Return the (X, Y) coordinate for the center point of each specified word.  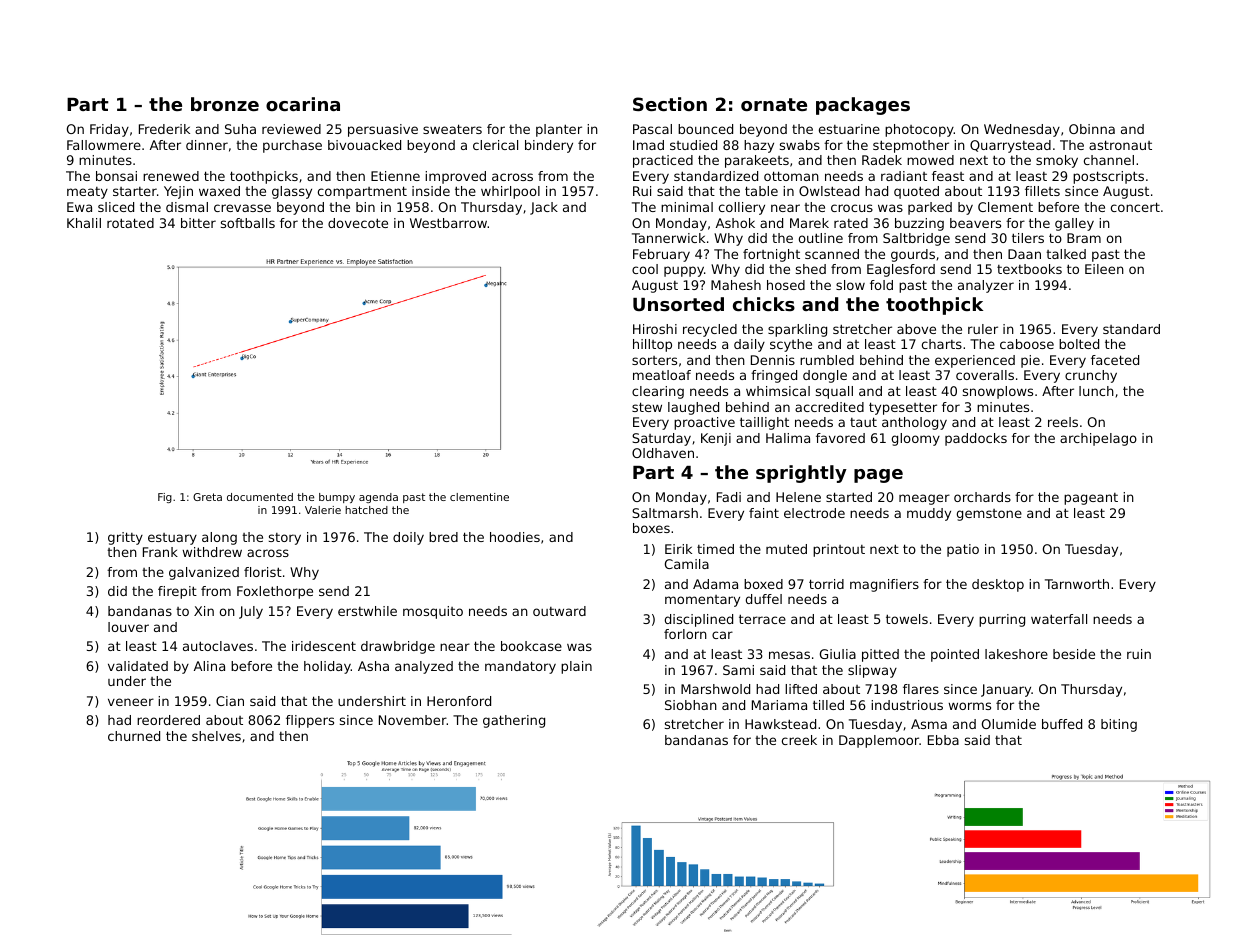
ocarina (303, 104)
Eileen (1104, 269)
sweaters (452, 129)
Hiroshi (655, 329)
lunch (1096, 391)
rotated (130, 223)
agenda (378, 498)
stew (647, 407)
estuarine (849, 129)
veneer (131, 702)
